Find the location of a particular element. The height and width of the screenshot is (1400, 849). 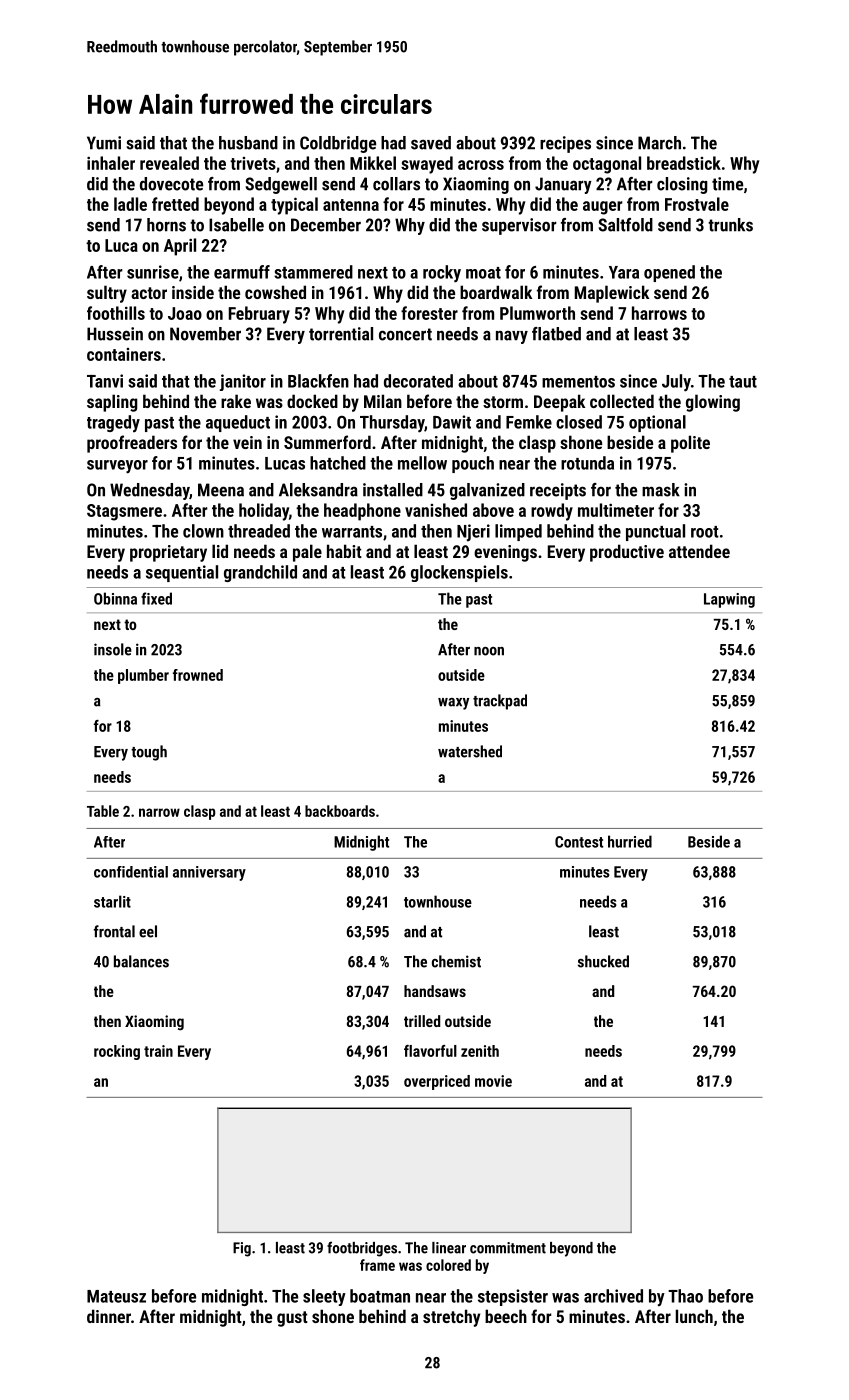

breadstick is located at coordinates (684, 163).
